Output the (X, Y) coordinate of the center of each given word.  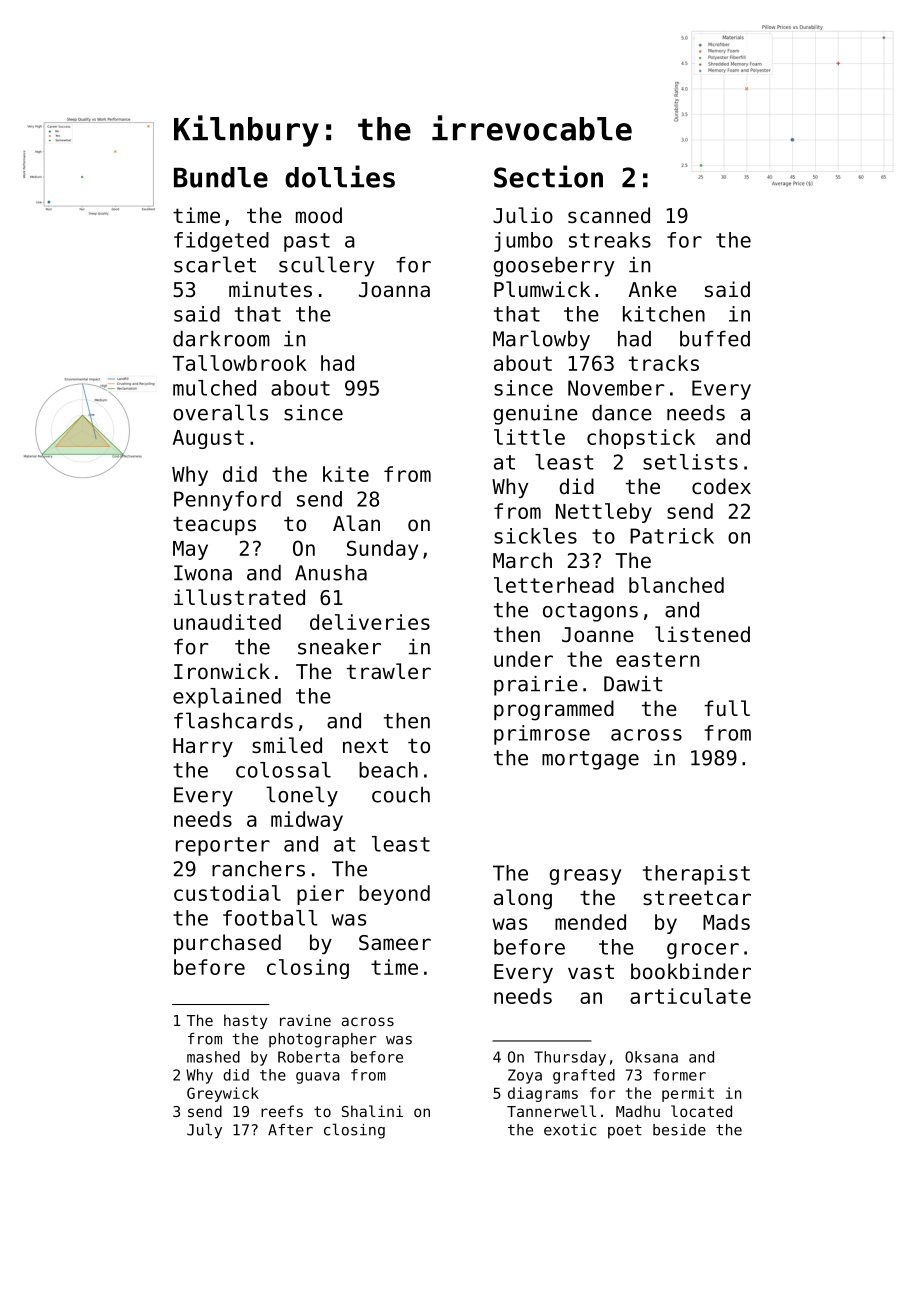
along (523, 899)
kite (346, 474)
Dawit (633, 684)
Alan (356, 523)
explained (227, 698)
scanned (609, 215)
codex (721, 486)
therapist (696, 875)
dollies (340, 176)
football (270, 918)
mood (319, 215)
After (290, 1130)
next (365, 745)
